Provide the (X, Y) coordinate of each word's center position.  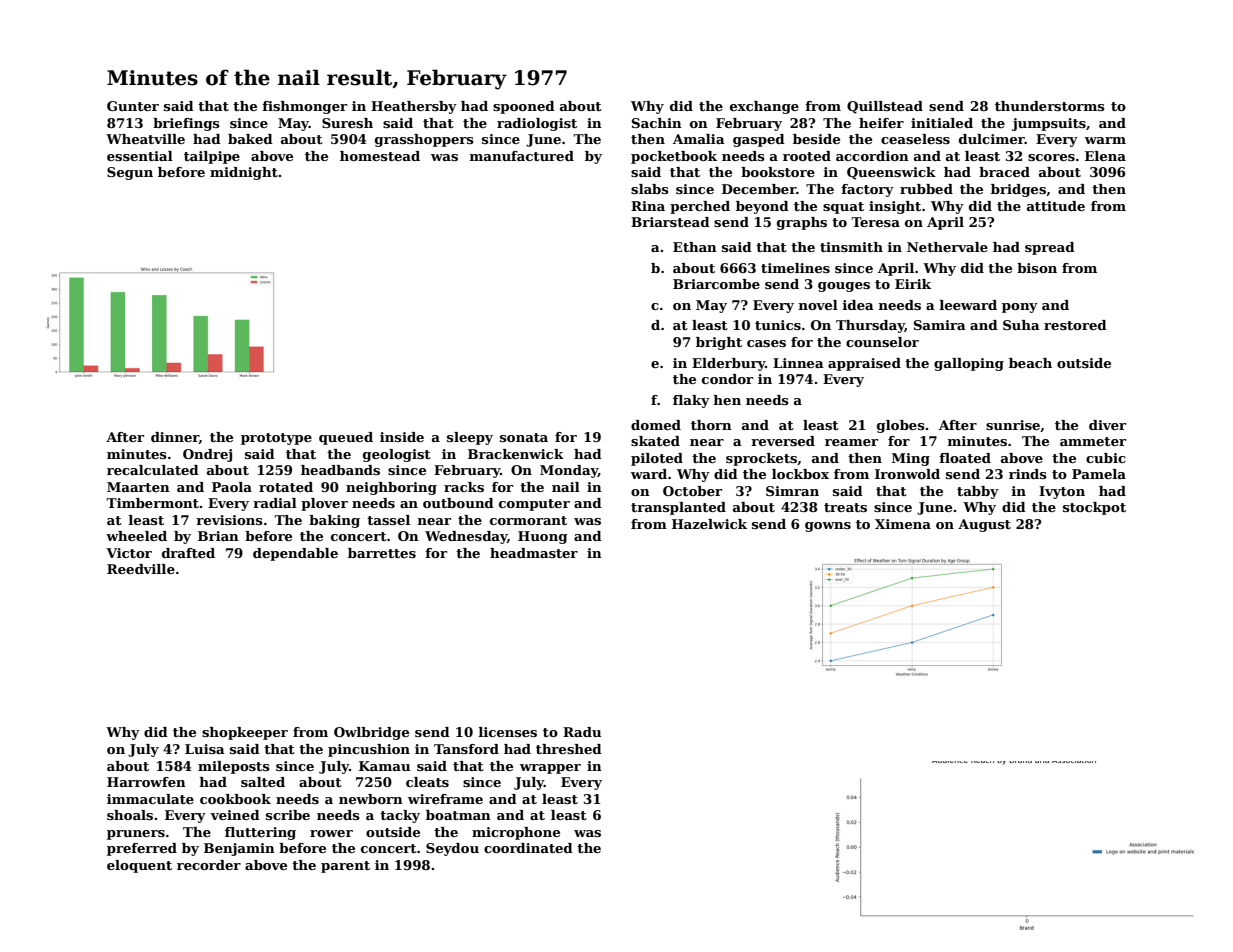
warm (1105, 140)
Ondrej (207, 455)
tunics (778, 325)
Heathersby (414, 107)
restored (1075, 325)
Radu (582, 732)
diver (1107, 425)
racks (464, 487)
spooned (524, 107)
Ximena (903, 524)
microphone (516, 833)
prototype (276, 439)
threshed (569, 749)
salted (263, 782)
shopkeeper (245, 733)
